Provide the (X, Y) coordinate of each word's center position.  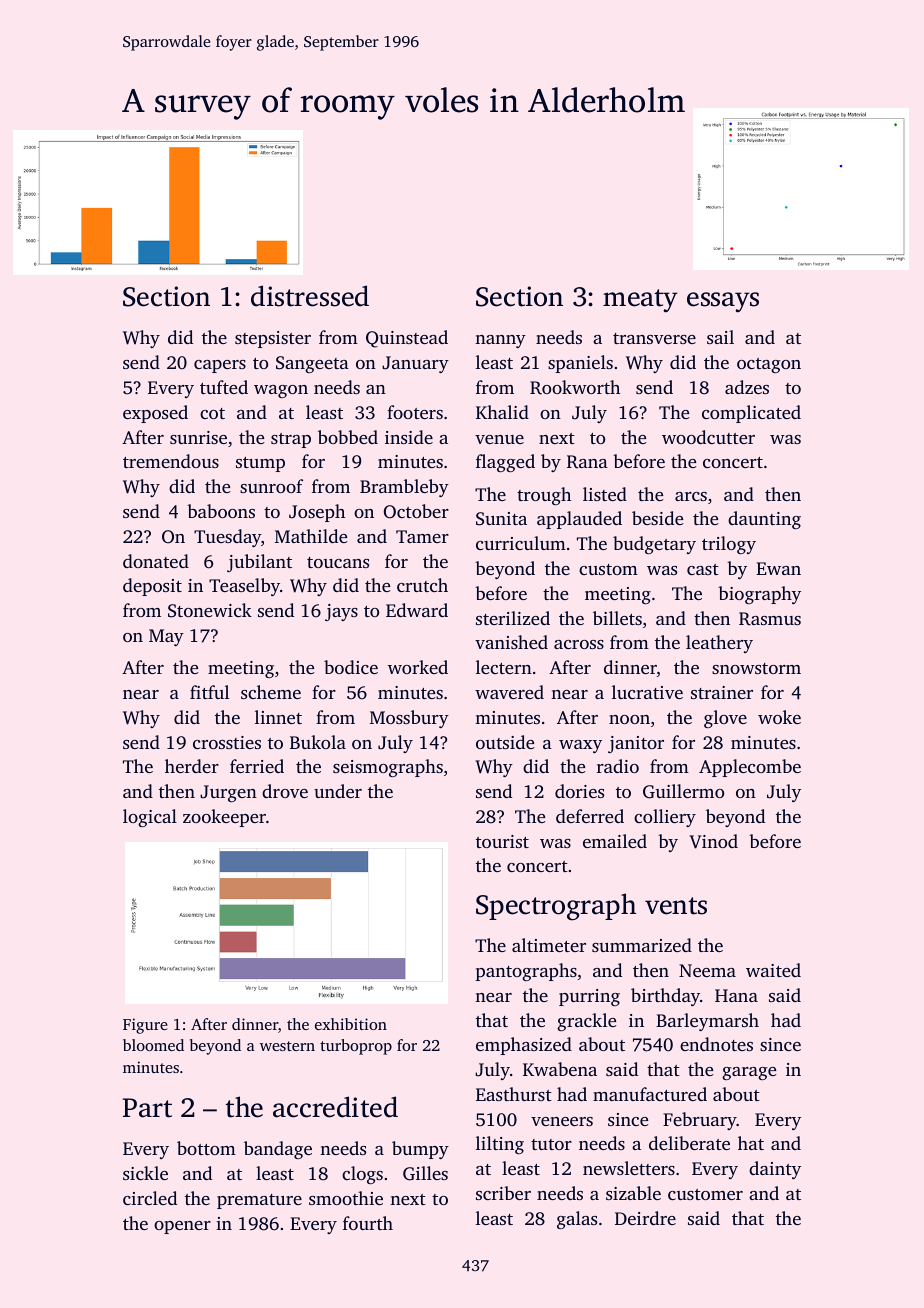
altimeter (549, 945)
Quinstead (407, 339)
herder (192, 766)
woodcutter (708, 437)
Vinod (713, 841)
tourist (502, 841)
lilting (500, 1145)
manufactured (650, 1094)
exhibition (351, 1024)
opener (182, 1227)
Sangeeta (312, 364)
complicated (751, 414)
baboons (221, 511)
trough (544, 496)
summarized (642, 945)
